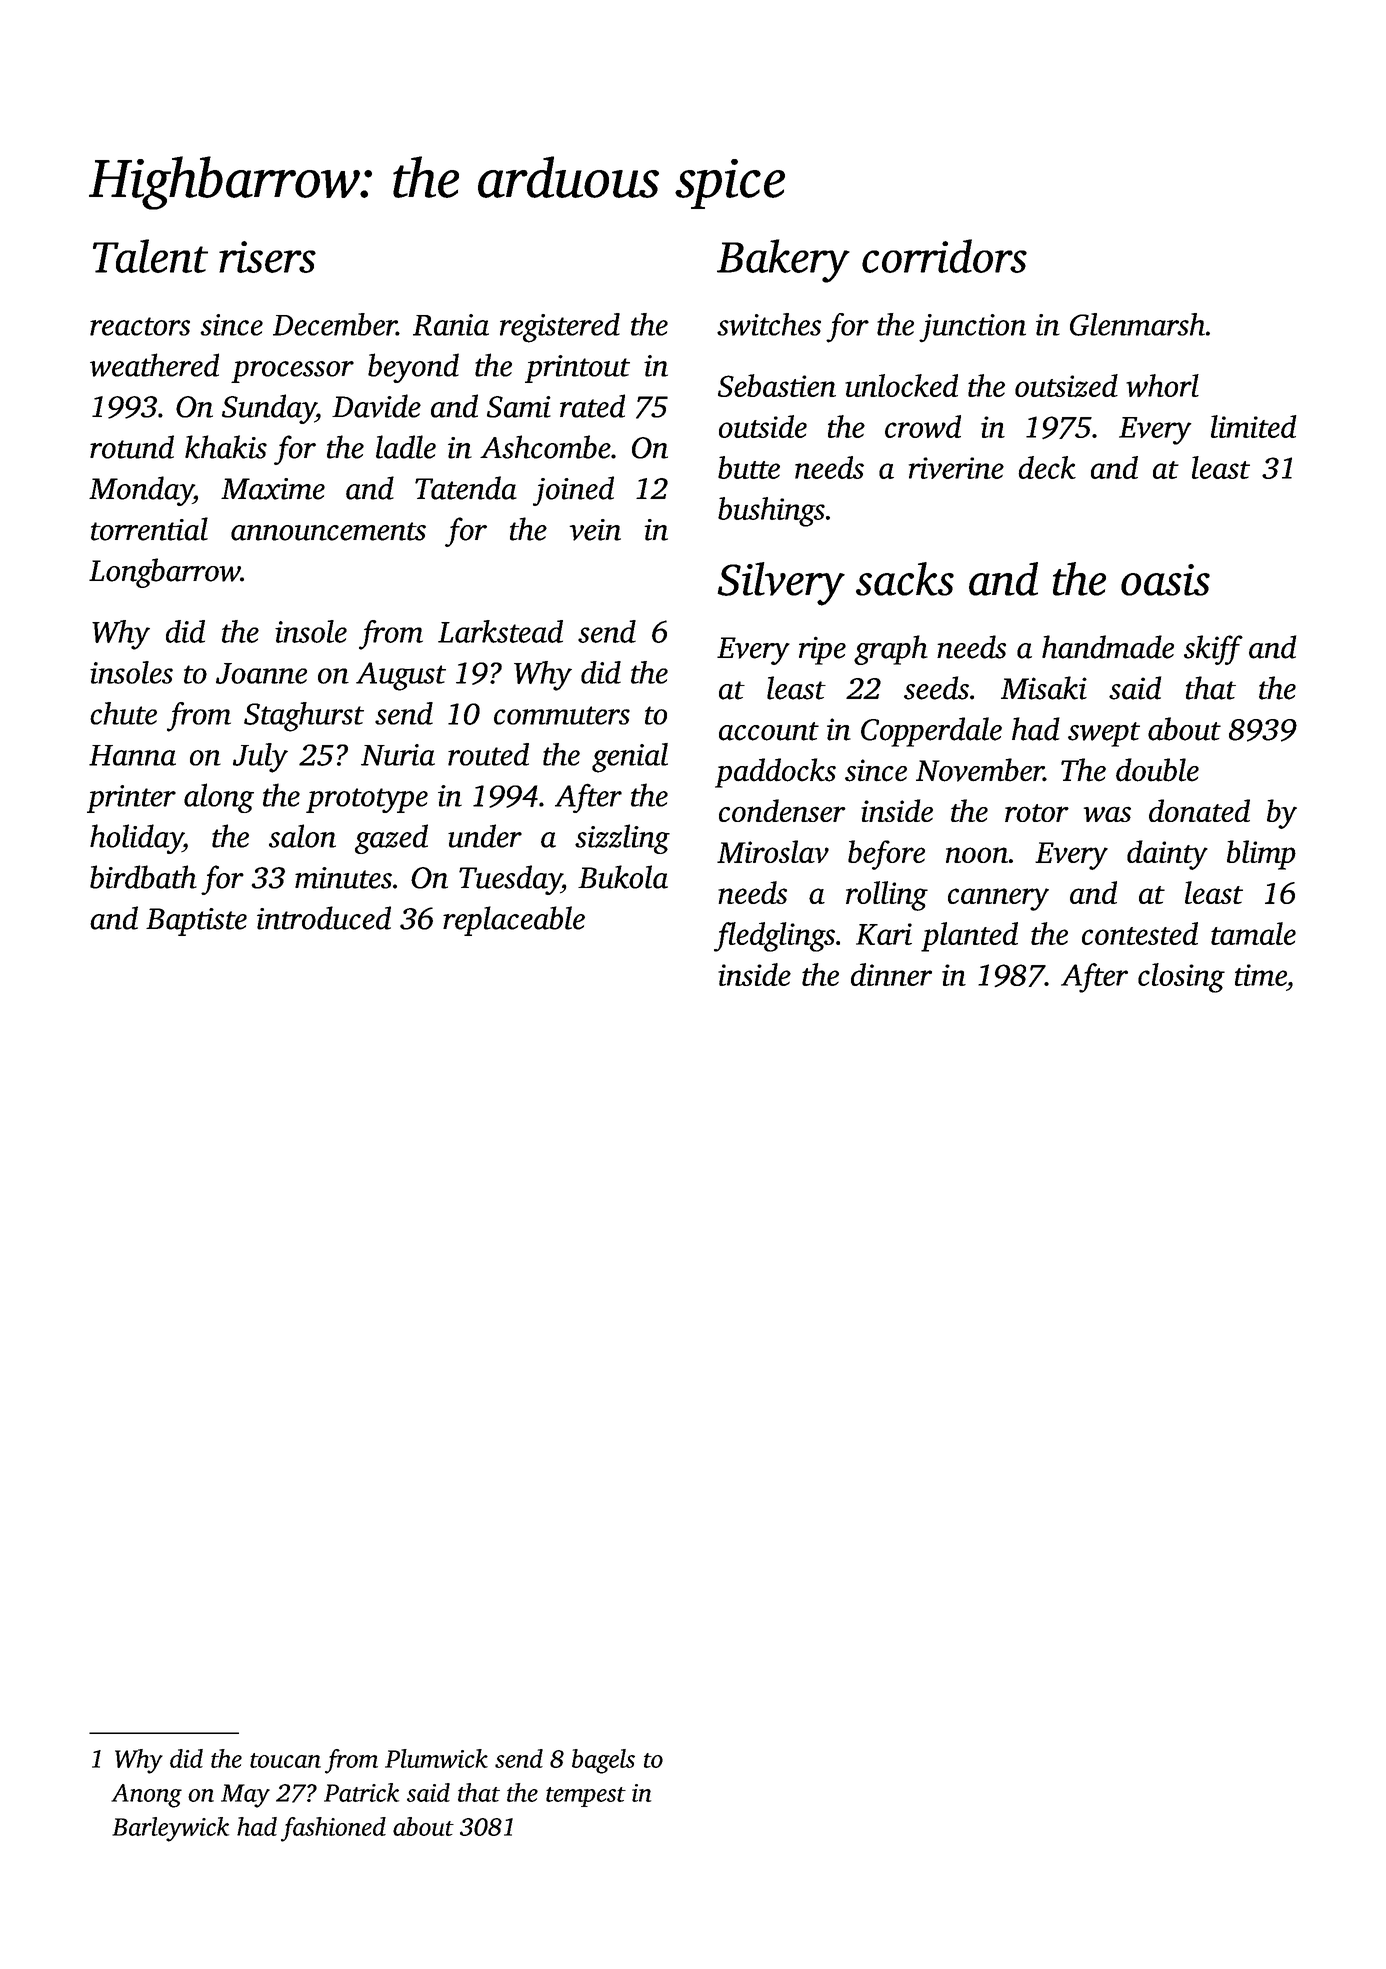  What do you see at coordinates (769, 731) in the screenshot?
I see `account` at bounding box center [769, 731].
